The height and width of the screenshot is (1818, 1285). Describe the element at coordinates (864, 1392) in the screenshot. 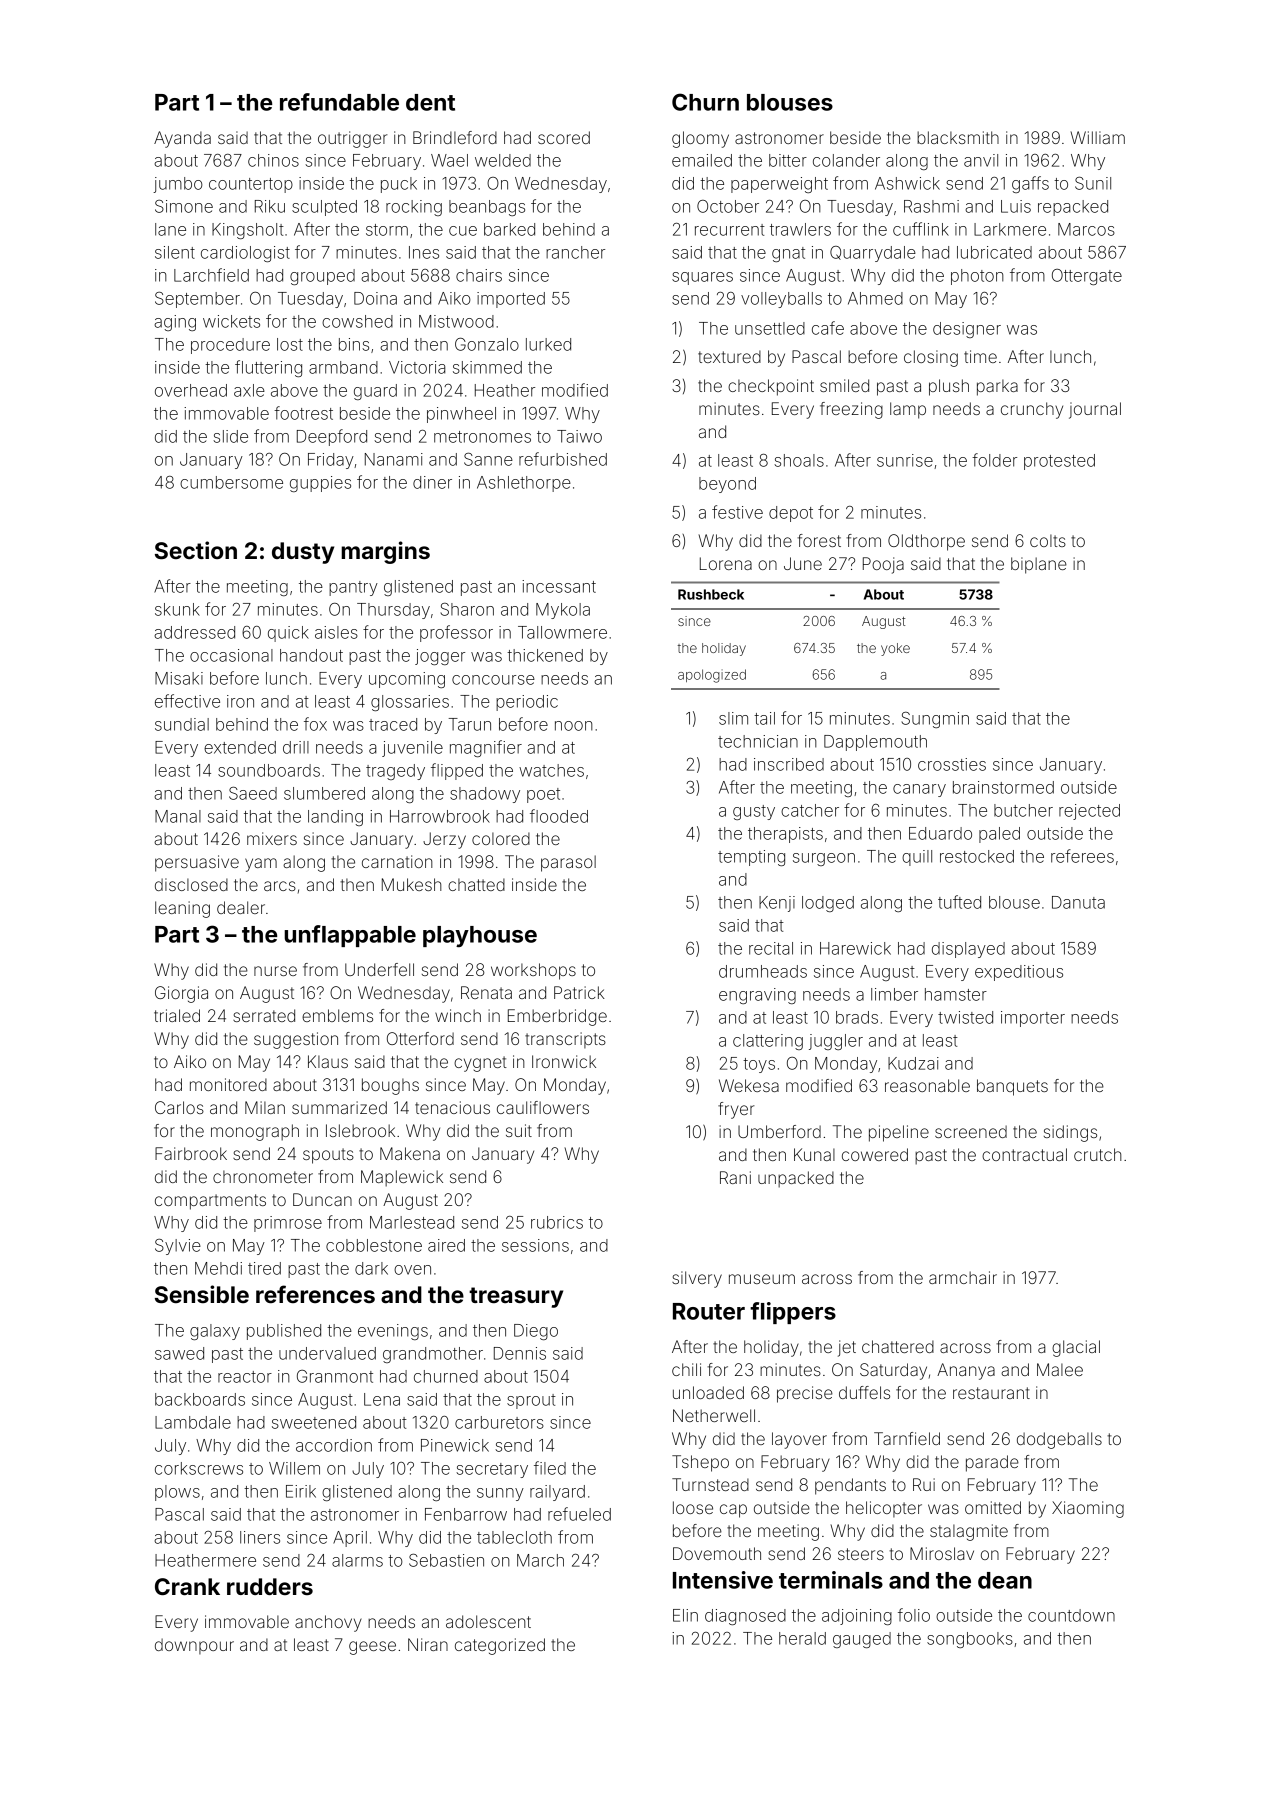

I see `duffels` at that location.
